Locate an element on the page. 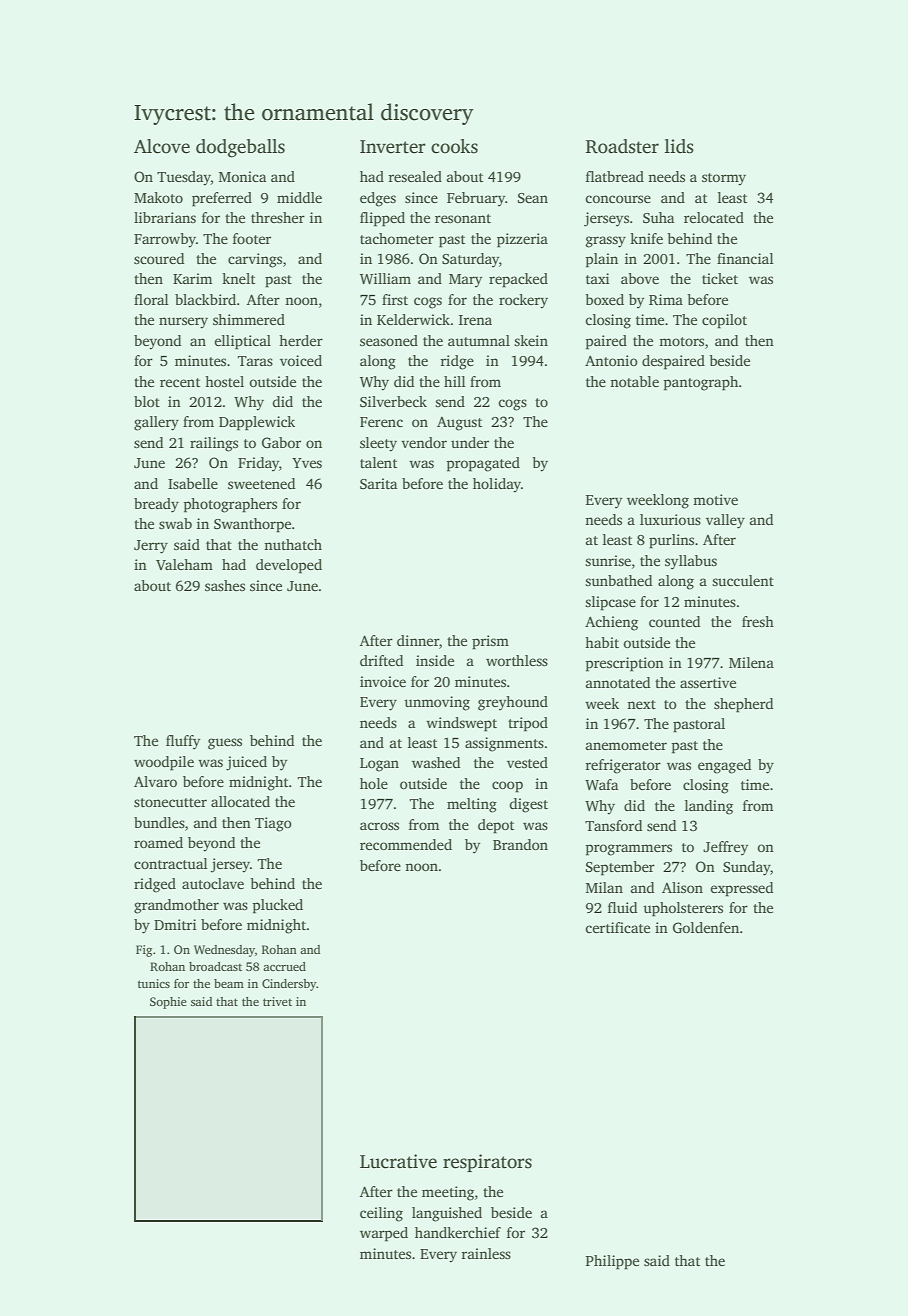 The image size is (908, 1316). respirators is located at coordinates (487, 1163).
